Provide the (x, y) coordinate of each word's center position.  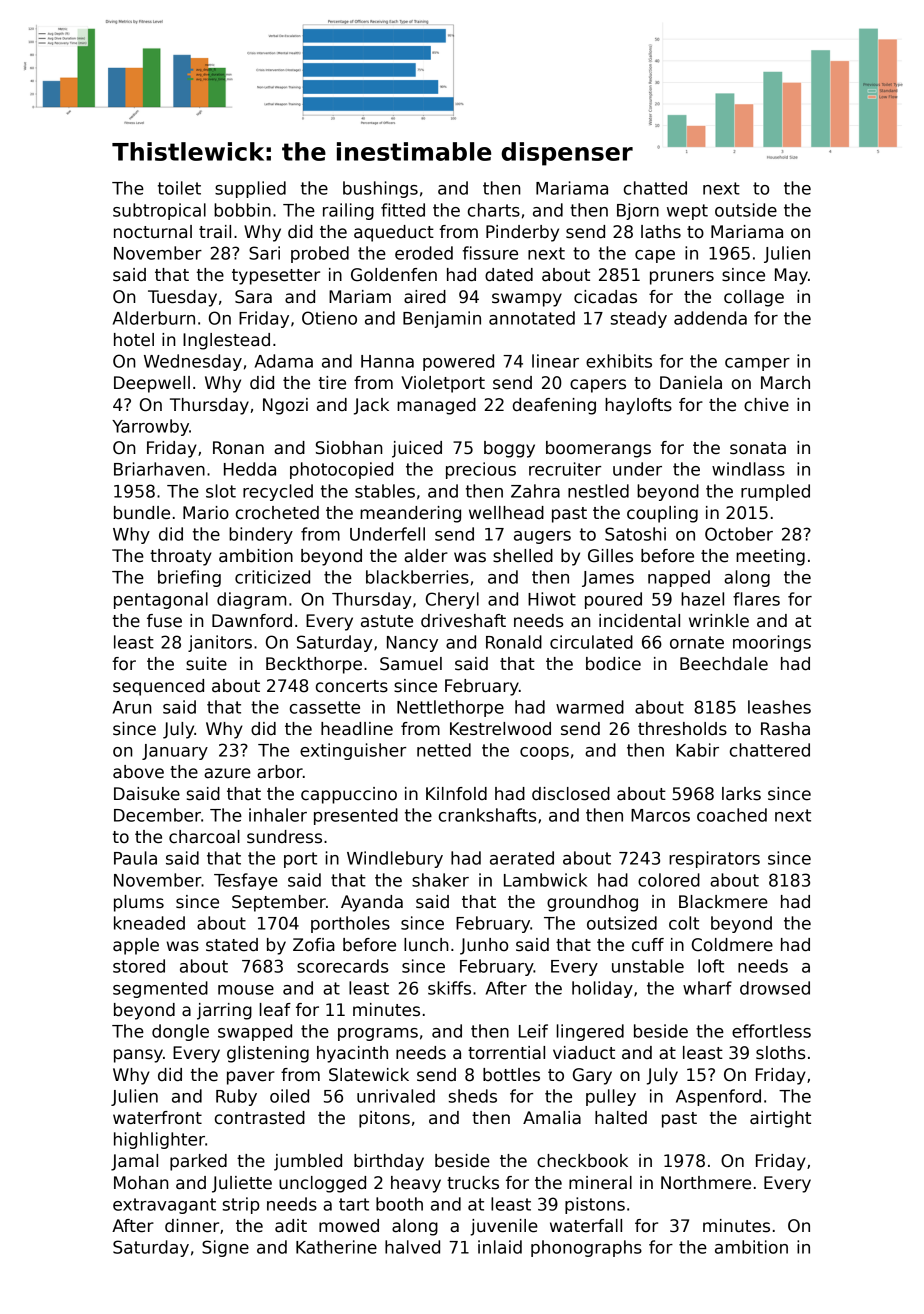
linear (555, 361)
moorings (772, 643)
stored (139, 966)
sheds (472, 1096)
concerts (352, 686)
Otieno (329, 318)
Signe (225, 1248)
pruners (682, 278)
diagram (252, 600)
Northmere (706, 1183)
